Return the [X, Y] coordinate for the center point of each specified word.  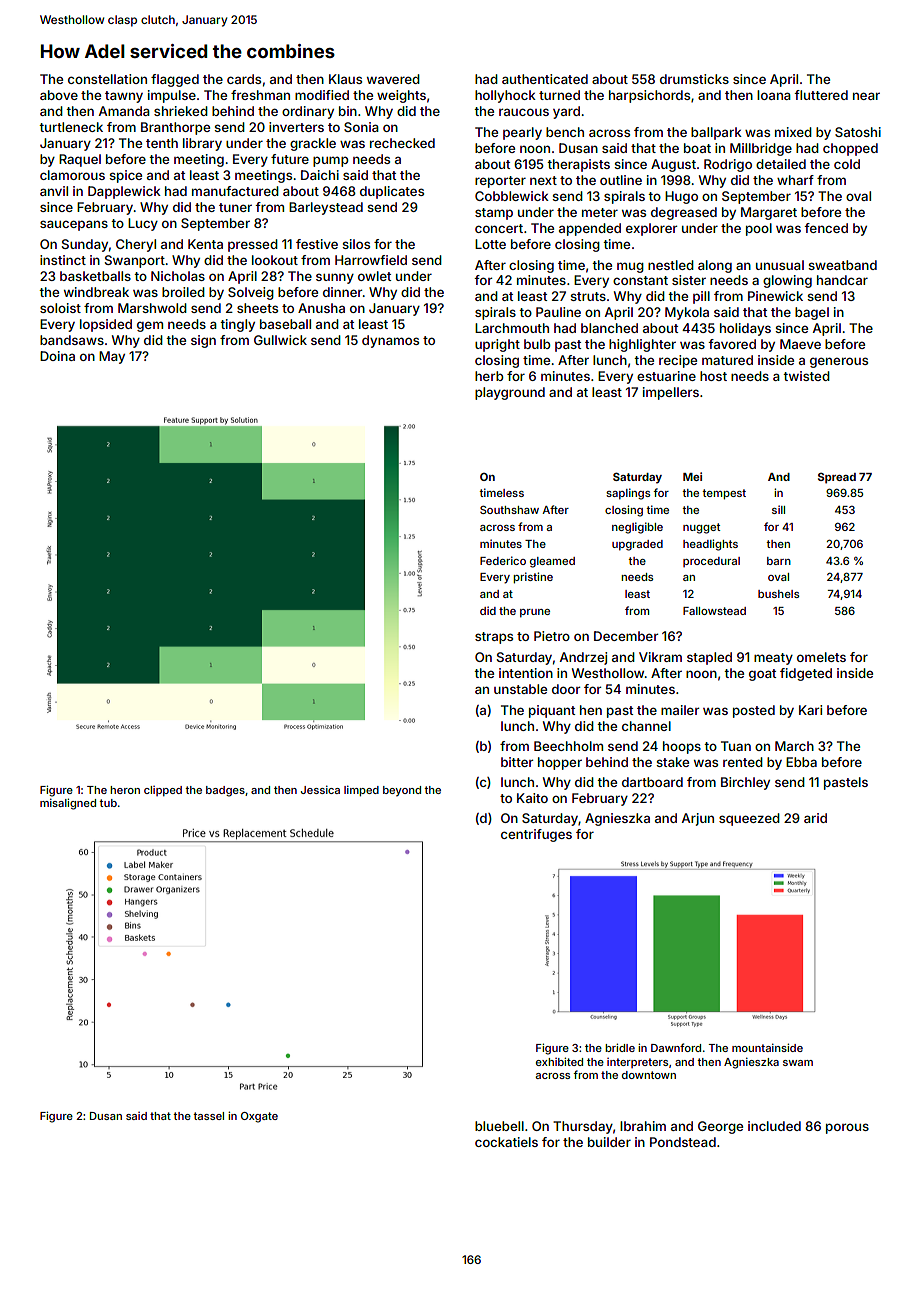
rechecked [402, 143]
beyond [402, 791]
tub [108, 803]
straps [494, 638]
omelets [821, 657]
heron [125, 790]
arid [815, 818]
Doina [57, 356]
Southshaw [509, 509]
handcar [842, 280]
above [59, 95]
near [866, 96]
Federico [503, 560]
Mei [692, 476]
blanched [609, 328]
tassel [208, 1116]
